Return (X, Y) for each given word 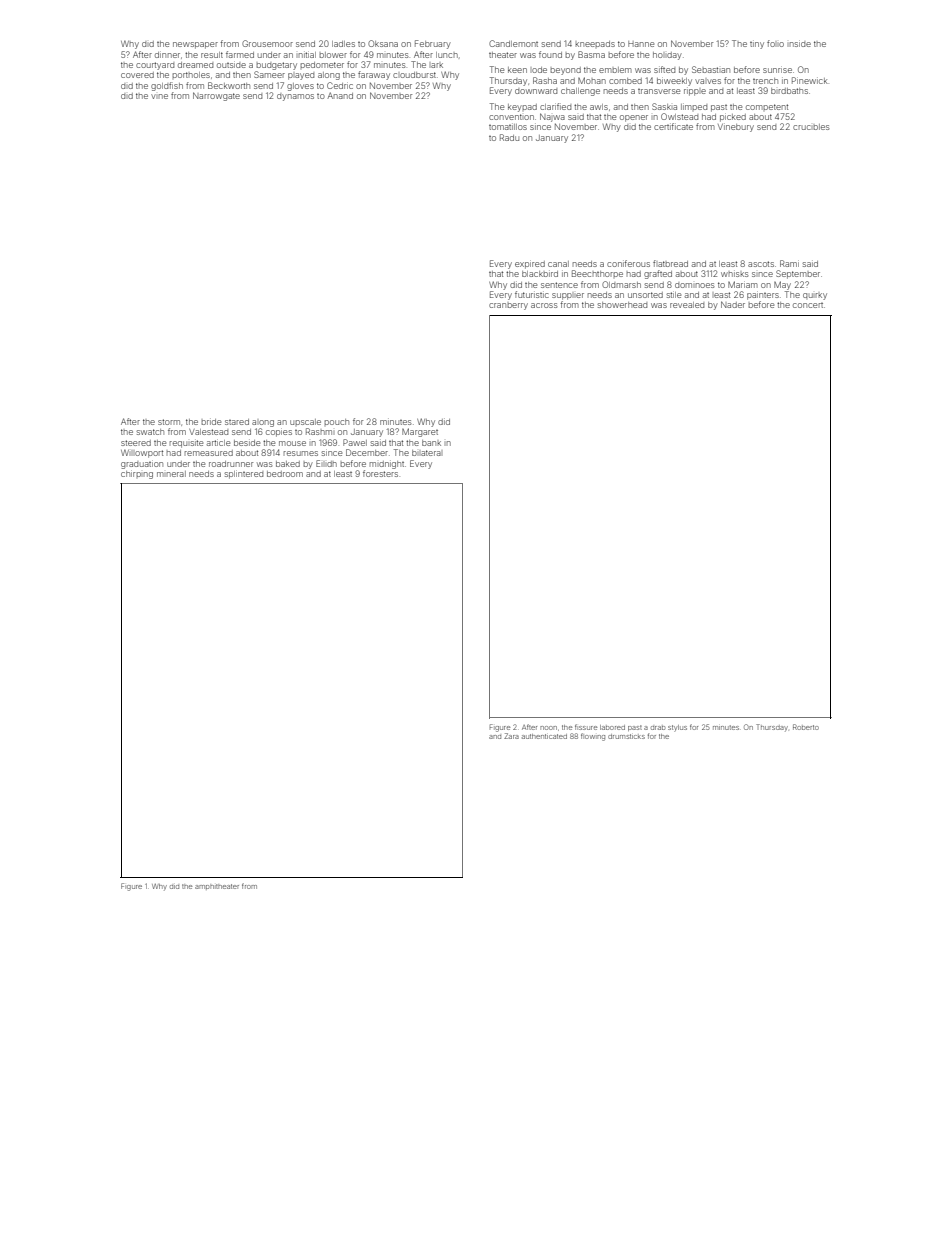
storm (169, 422)
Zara (511, 736)
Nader (733, 304)
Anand (340, 95)
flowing (593, 737)
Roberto (806, 727)
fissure (586, 727)
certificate (673, 126)
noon (548, 728)
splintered (244, 475)
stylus (677, 728)
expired (530, 265)
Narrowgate (216, 96)
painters (763, 296)
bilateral (426, 453)
